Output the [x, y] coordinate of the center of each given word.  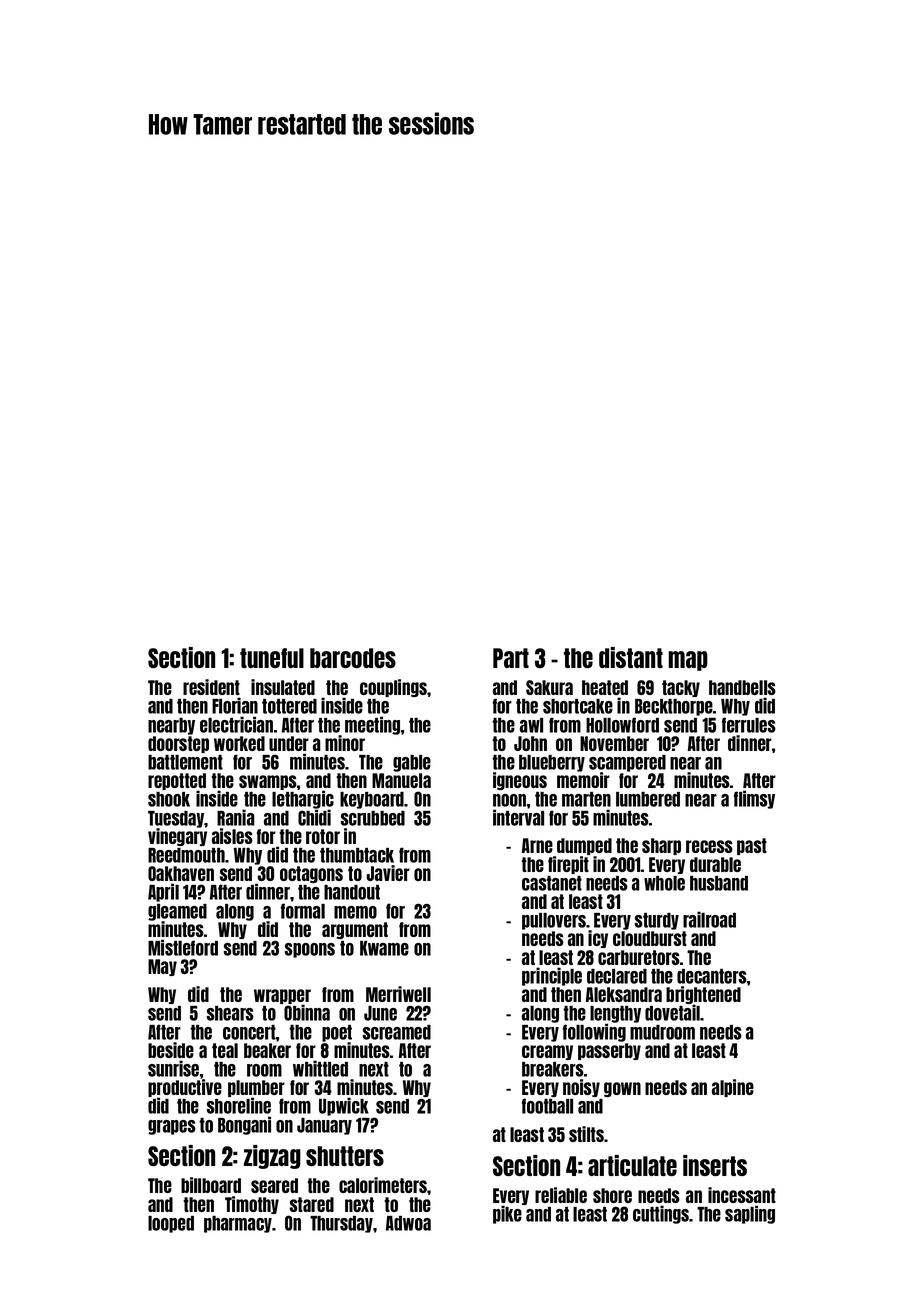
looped [171, 1224]
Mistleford [183, 947]
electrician [236, 724]
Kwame [384, 948]
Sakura [549, 687]
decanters [712, 976]
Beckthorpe [674, 707]
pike [507, 1215]
